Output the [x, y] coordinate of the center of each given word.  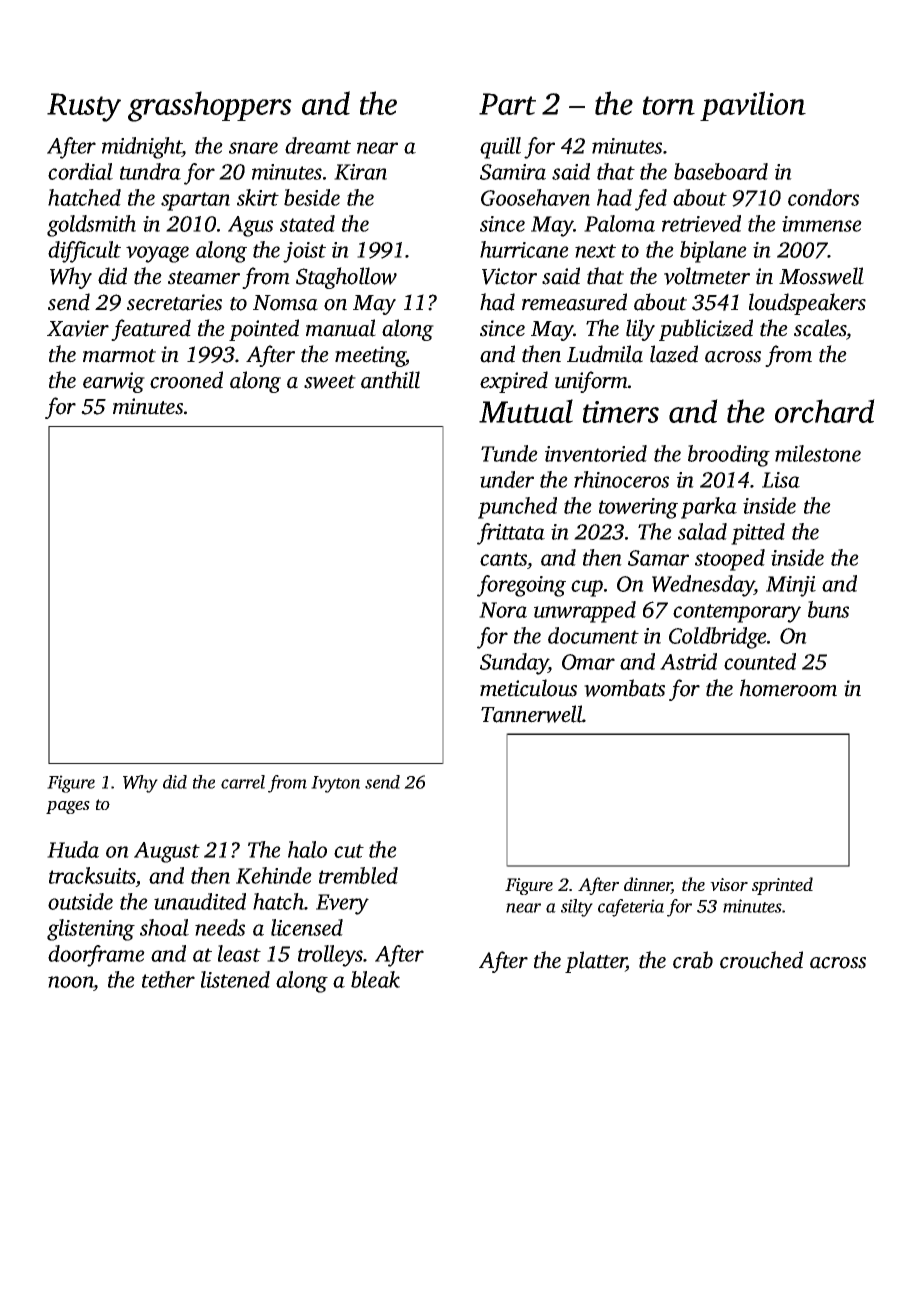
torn [669, 105]
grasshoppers [210, 106]
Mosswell [821, 276]
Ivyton [335, 784]
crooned [186, 380]
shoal [164, 927]
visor [729, 884]
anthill [390, 380]
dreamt [318, 145]
